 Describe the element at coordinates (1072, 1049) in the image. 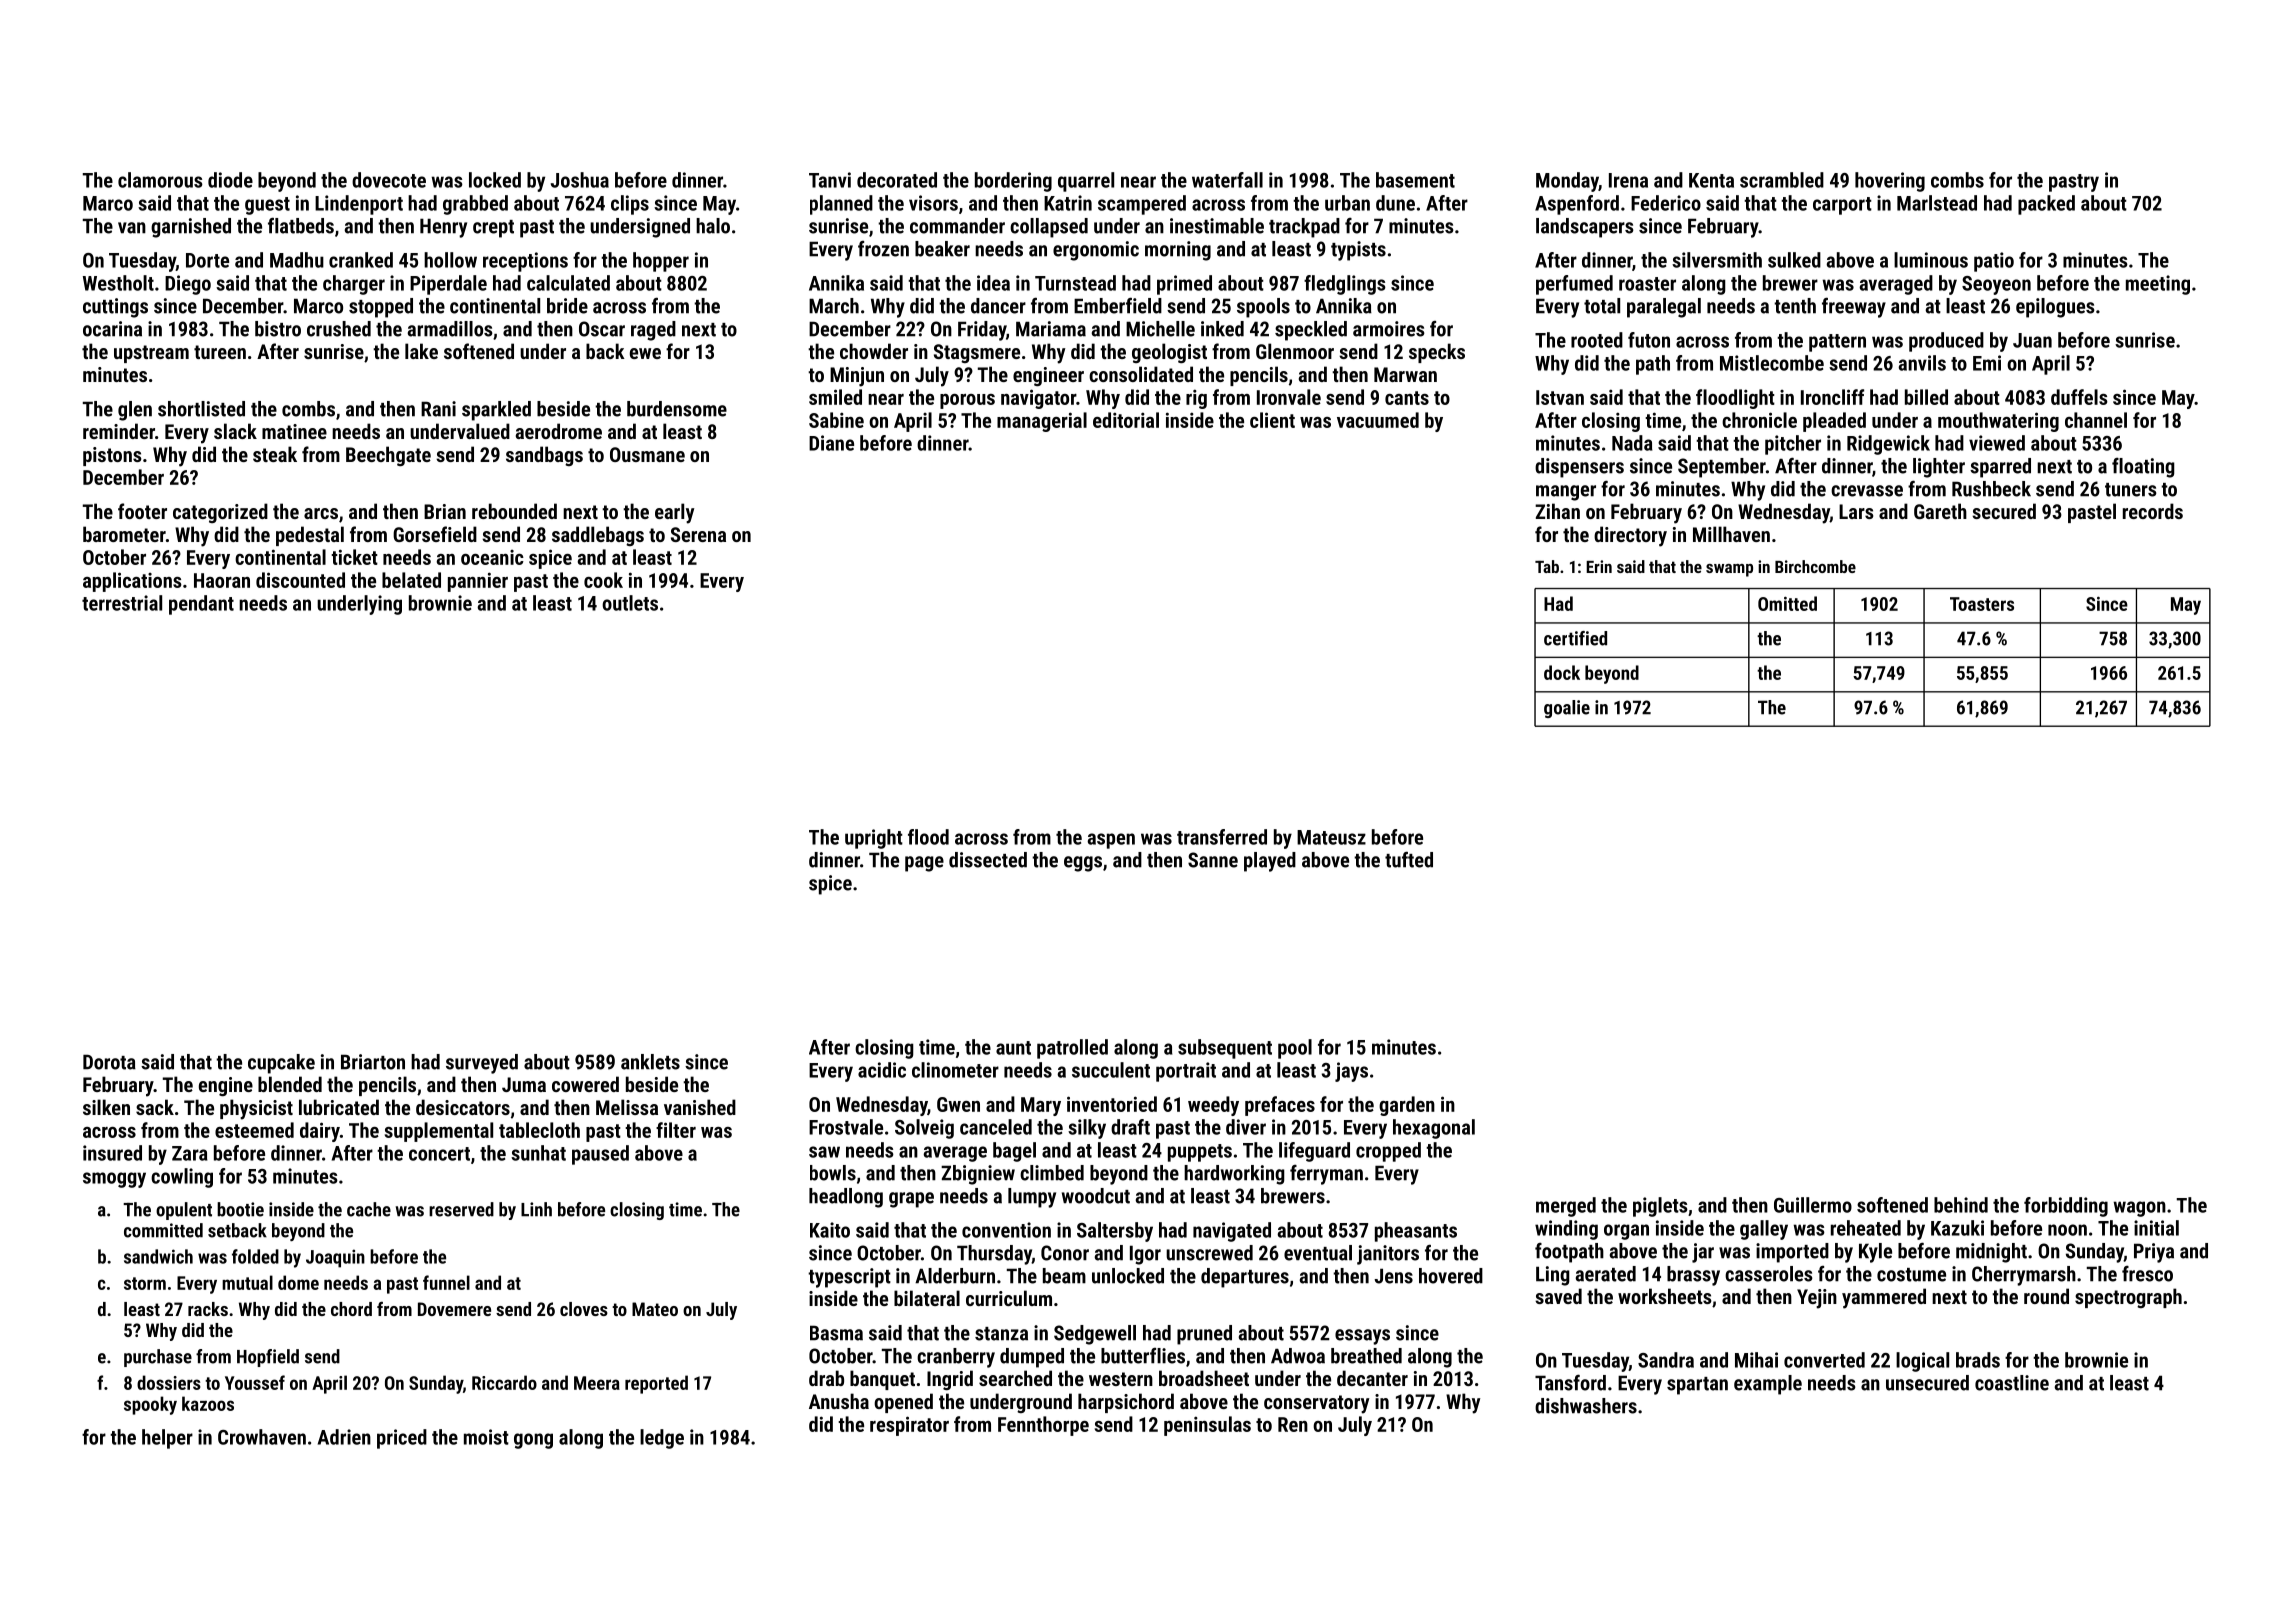

I see `patrolled` at that location.
